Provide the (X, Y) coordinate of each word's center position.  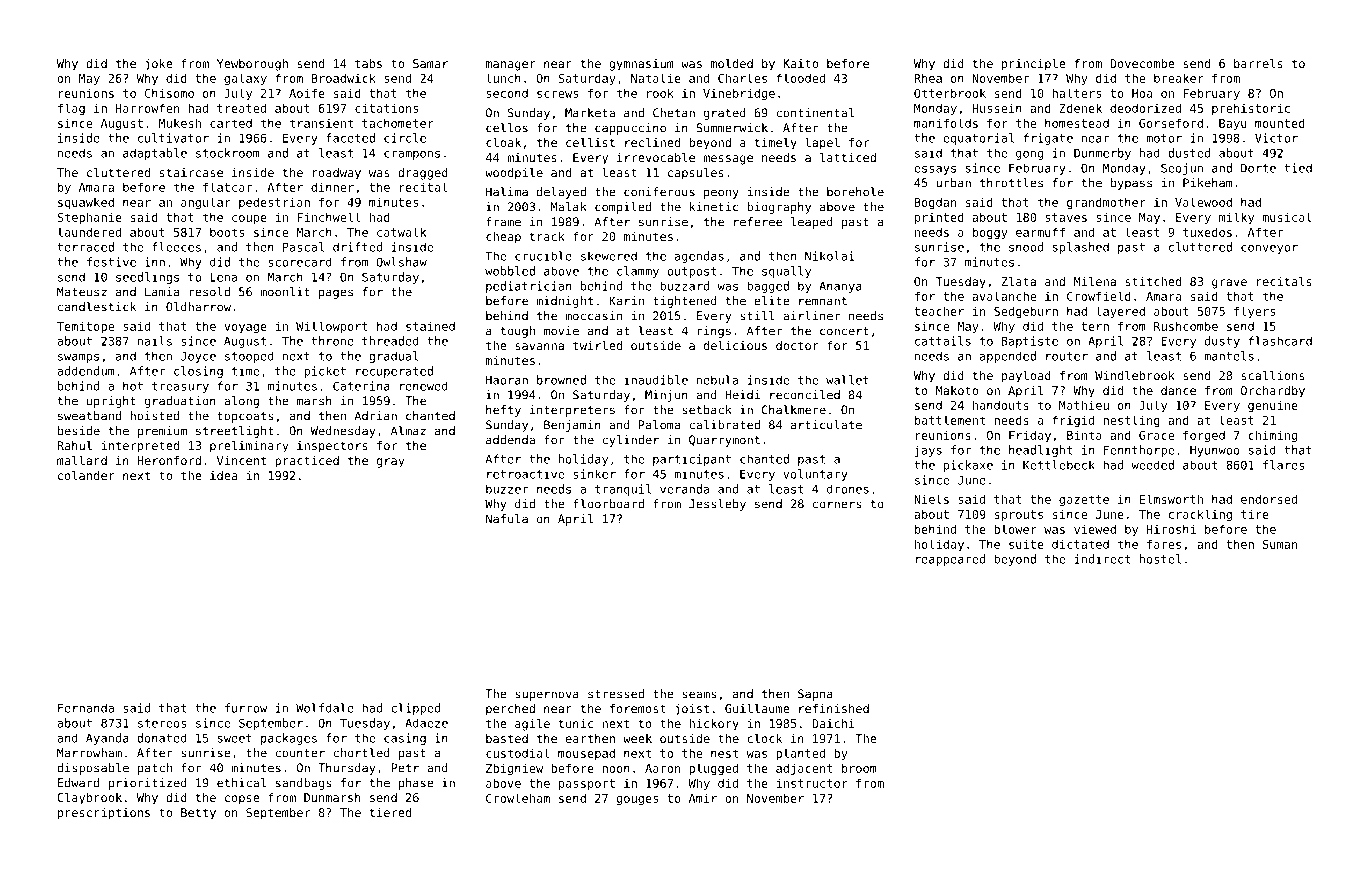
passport (587, 784)
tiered (390, 812)
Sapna (815, 695)
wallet (847, 380)
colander (86, 475)
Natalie (656, 78)
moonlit (285, 292)
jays (928, 451)
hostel (1160, 559)
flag (71, 109)
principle (1034, 65)
